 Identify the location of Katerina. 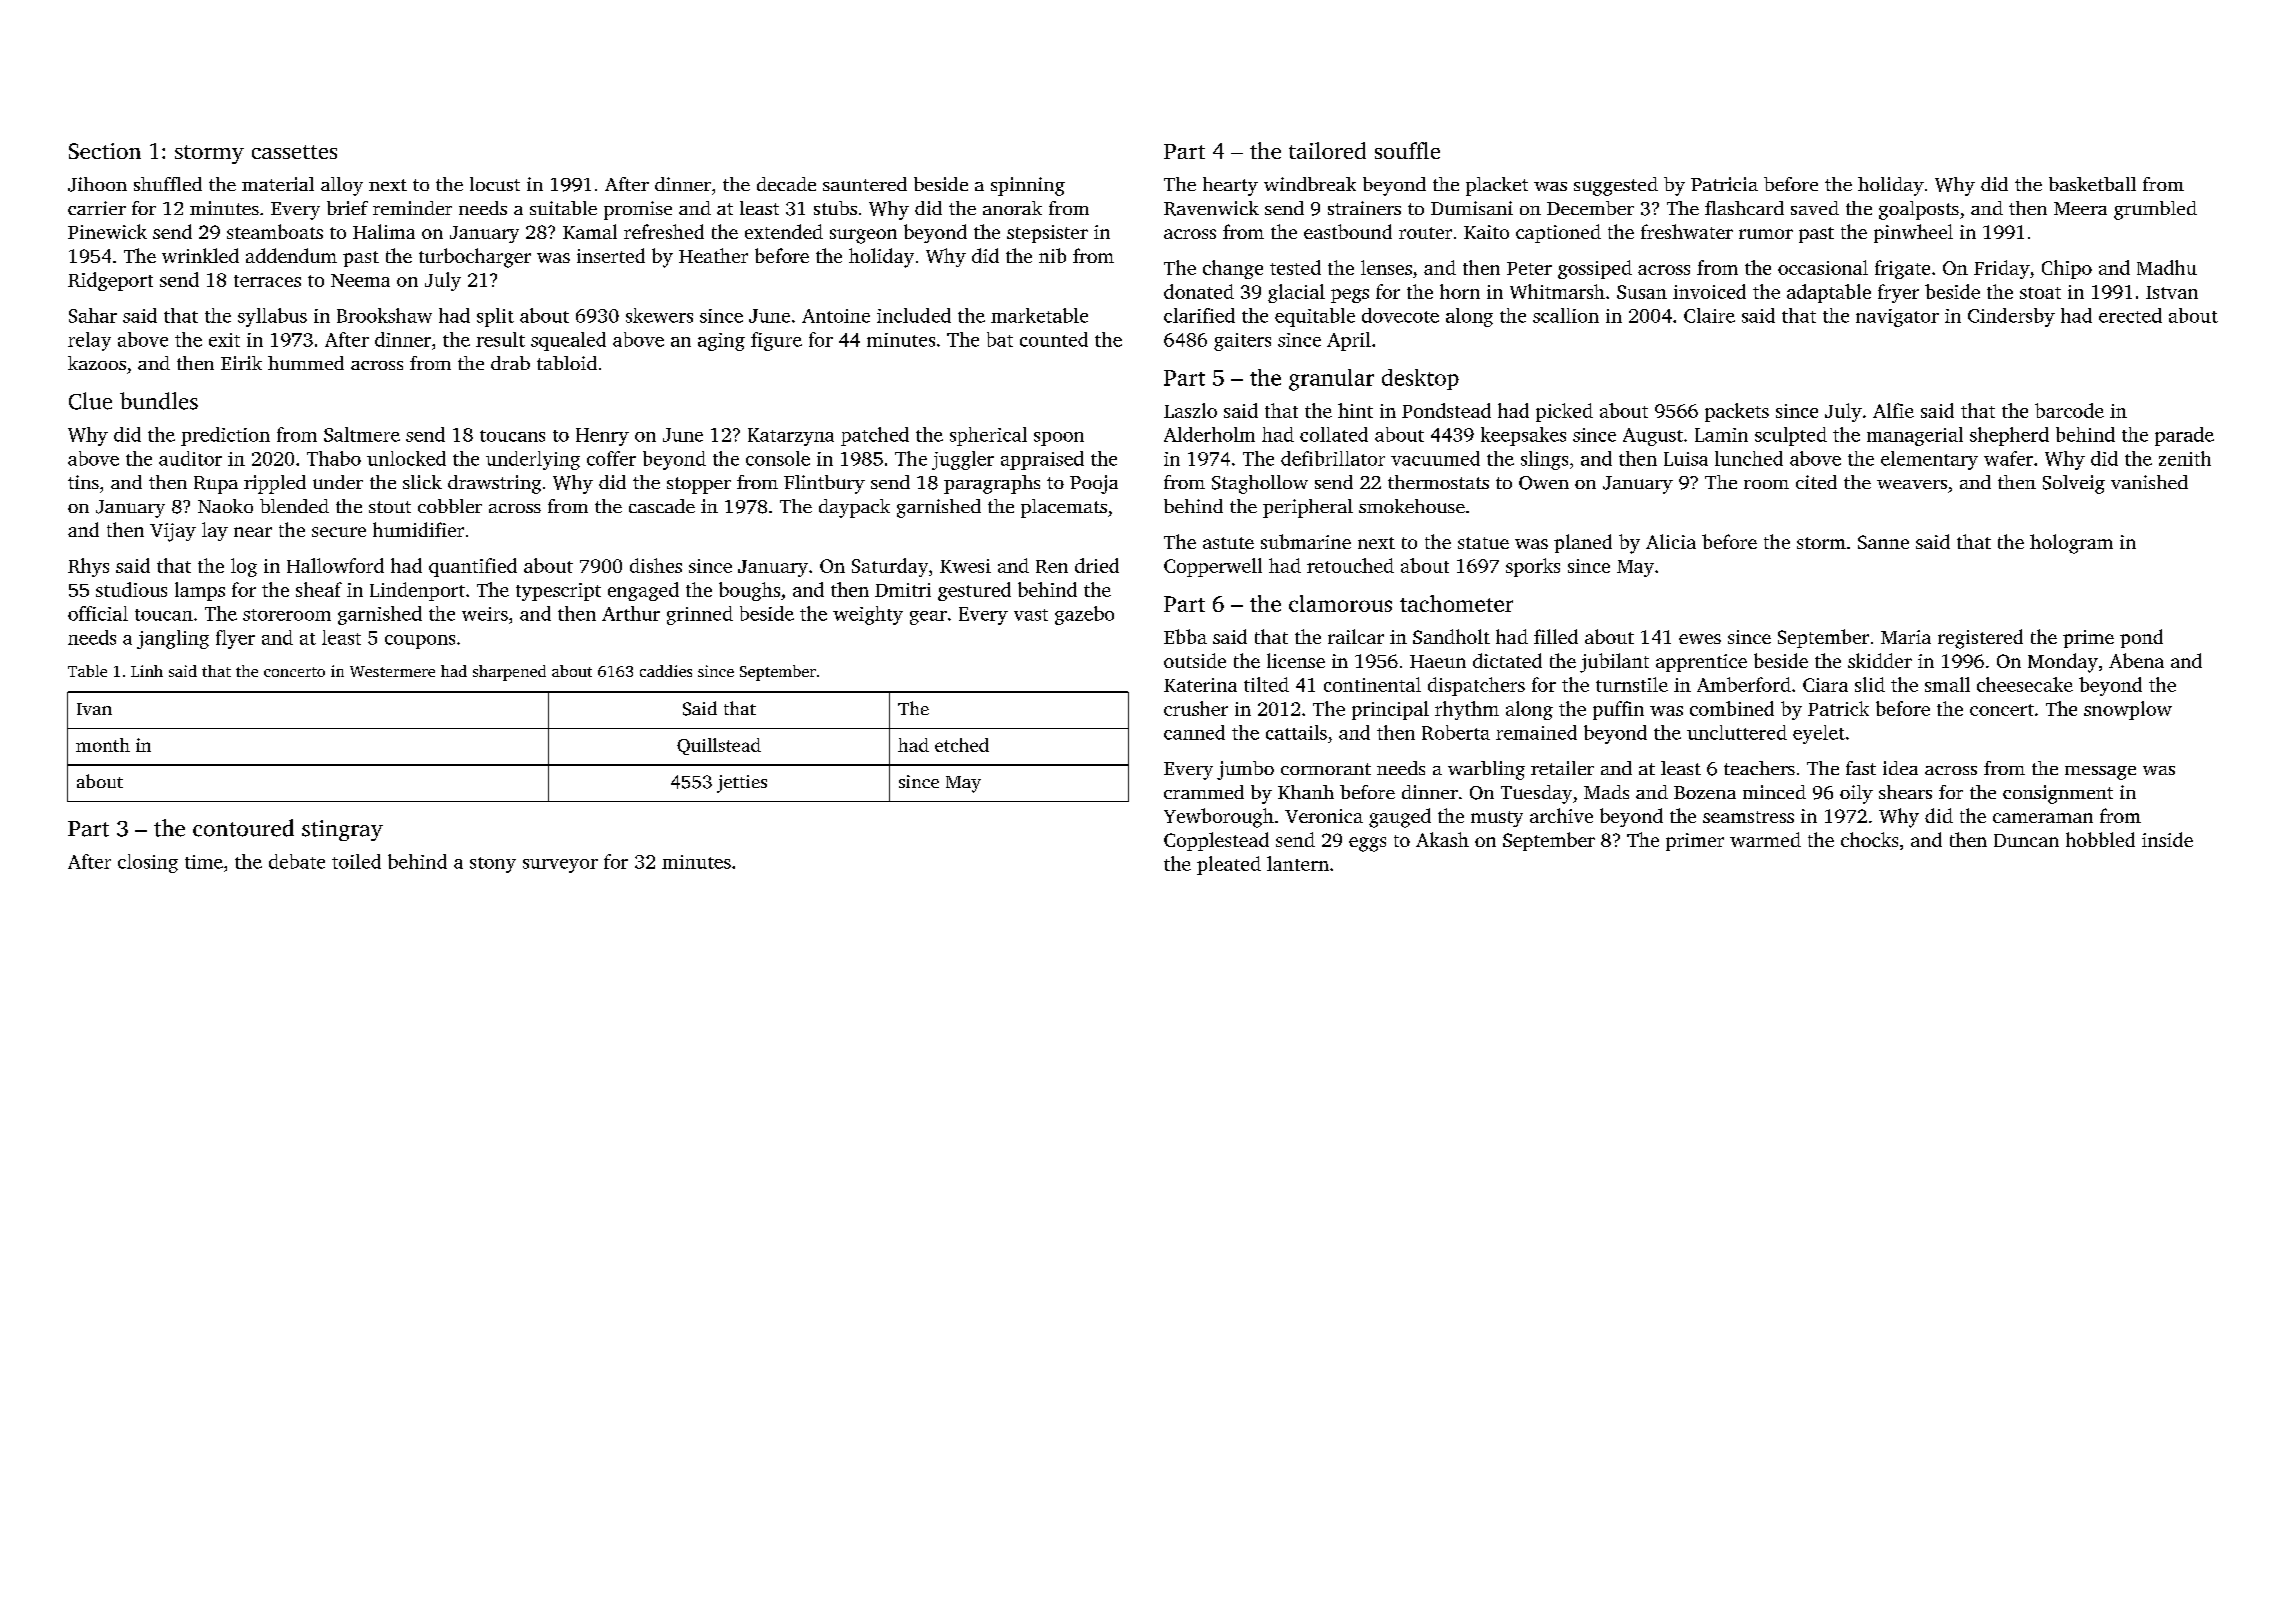
(1200, 685).
